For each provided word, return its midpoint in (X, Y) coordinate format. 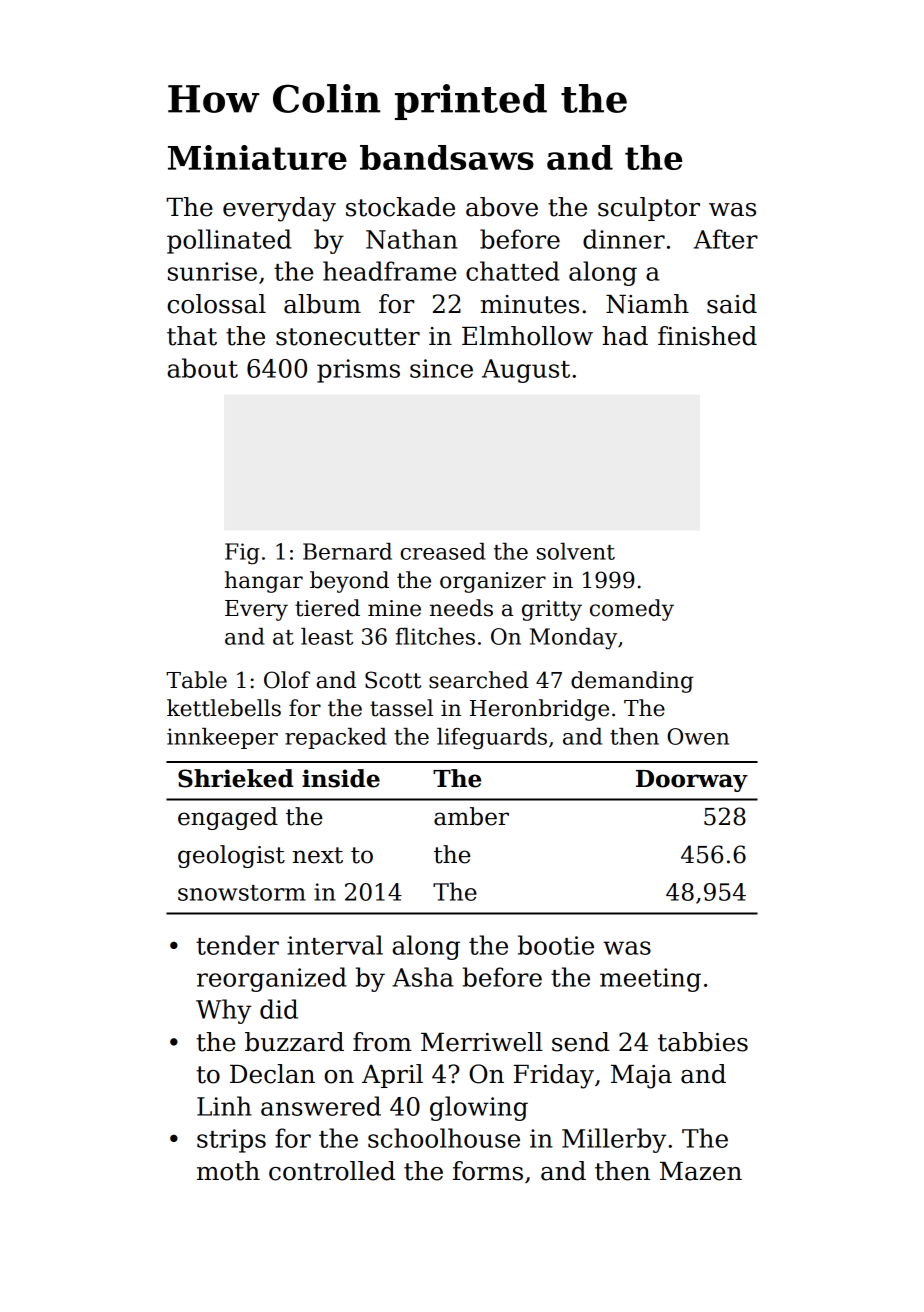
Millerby (614, 1140)
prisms (358, 371)
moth (228, 1171)
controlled (332, 1171)
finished (707, 336)
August (526, 371)
